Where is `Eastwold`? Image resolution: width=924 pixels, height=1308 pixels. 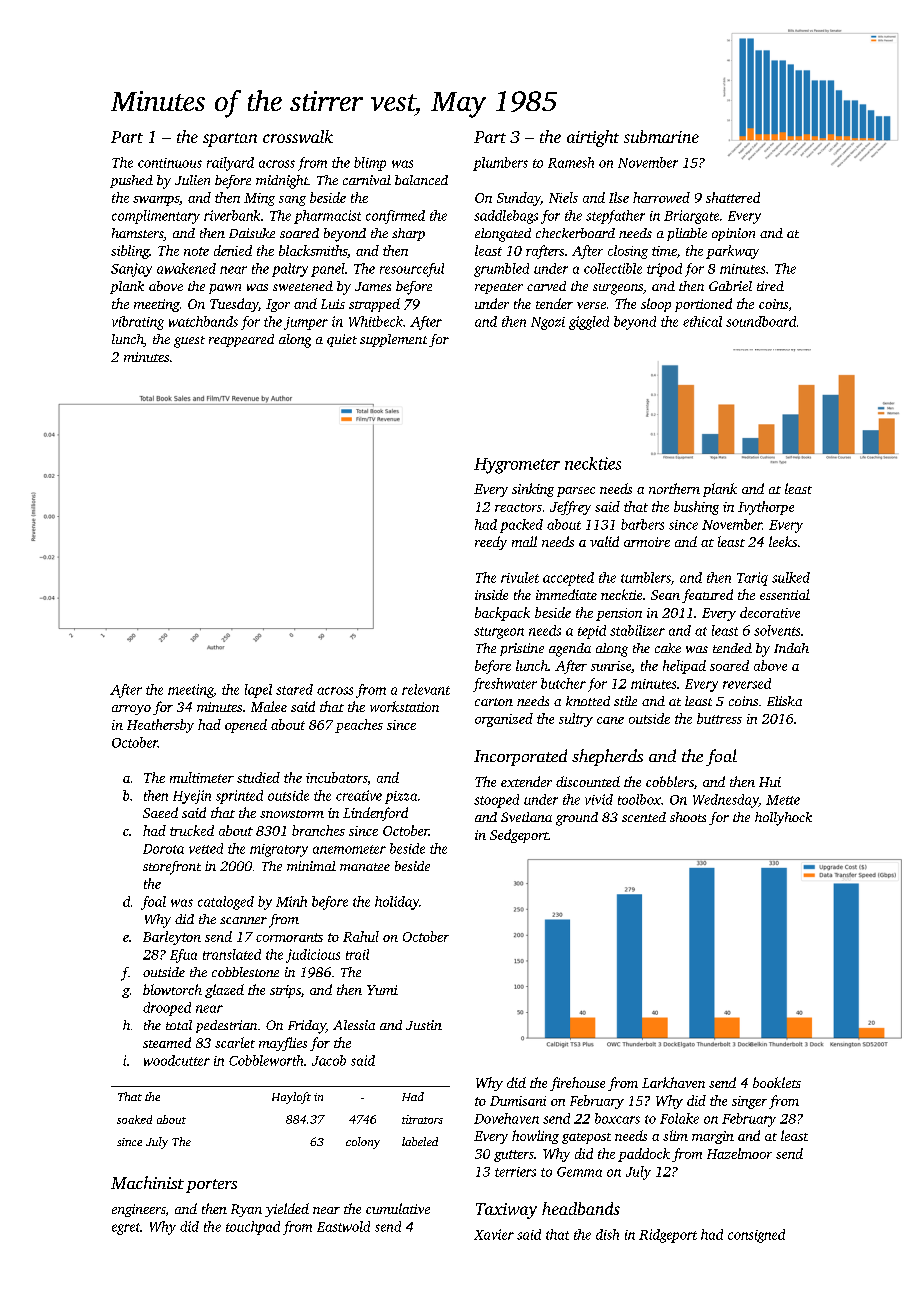 Eastwold is located at coordinates (343, 1226).
